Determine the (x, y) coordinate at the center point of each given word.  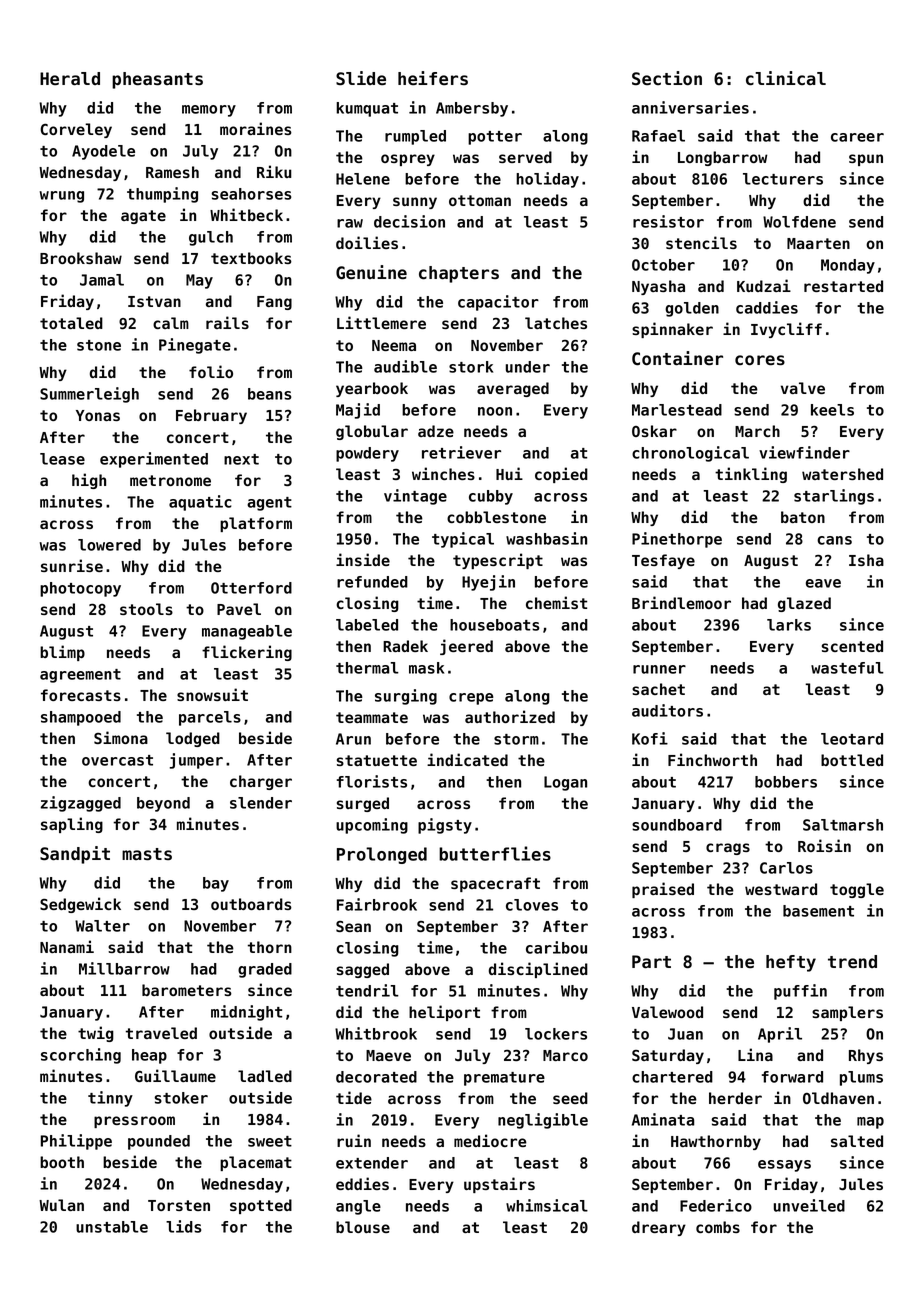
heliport (444, 1013)
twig (96, 1034)
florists (372, 781)
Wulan (61, 1205)
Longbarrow (722, 158)
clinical (786, 78)
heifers (433, 78)
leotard (852, 739)
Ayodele (103, 152)
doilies (367, 242)
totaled (71, 323)
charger (261, 782)
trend (852, 961)
